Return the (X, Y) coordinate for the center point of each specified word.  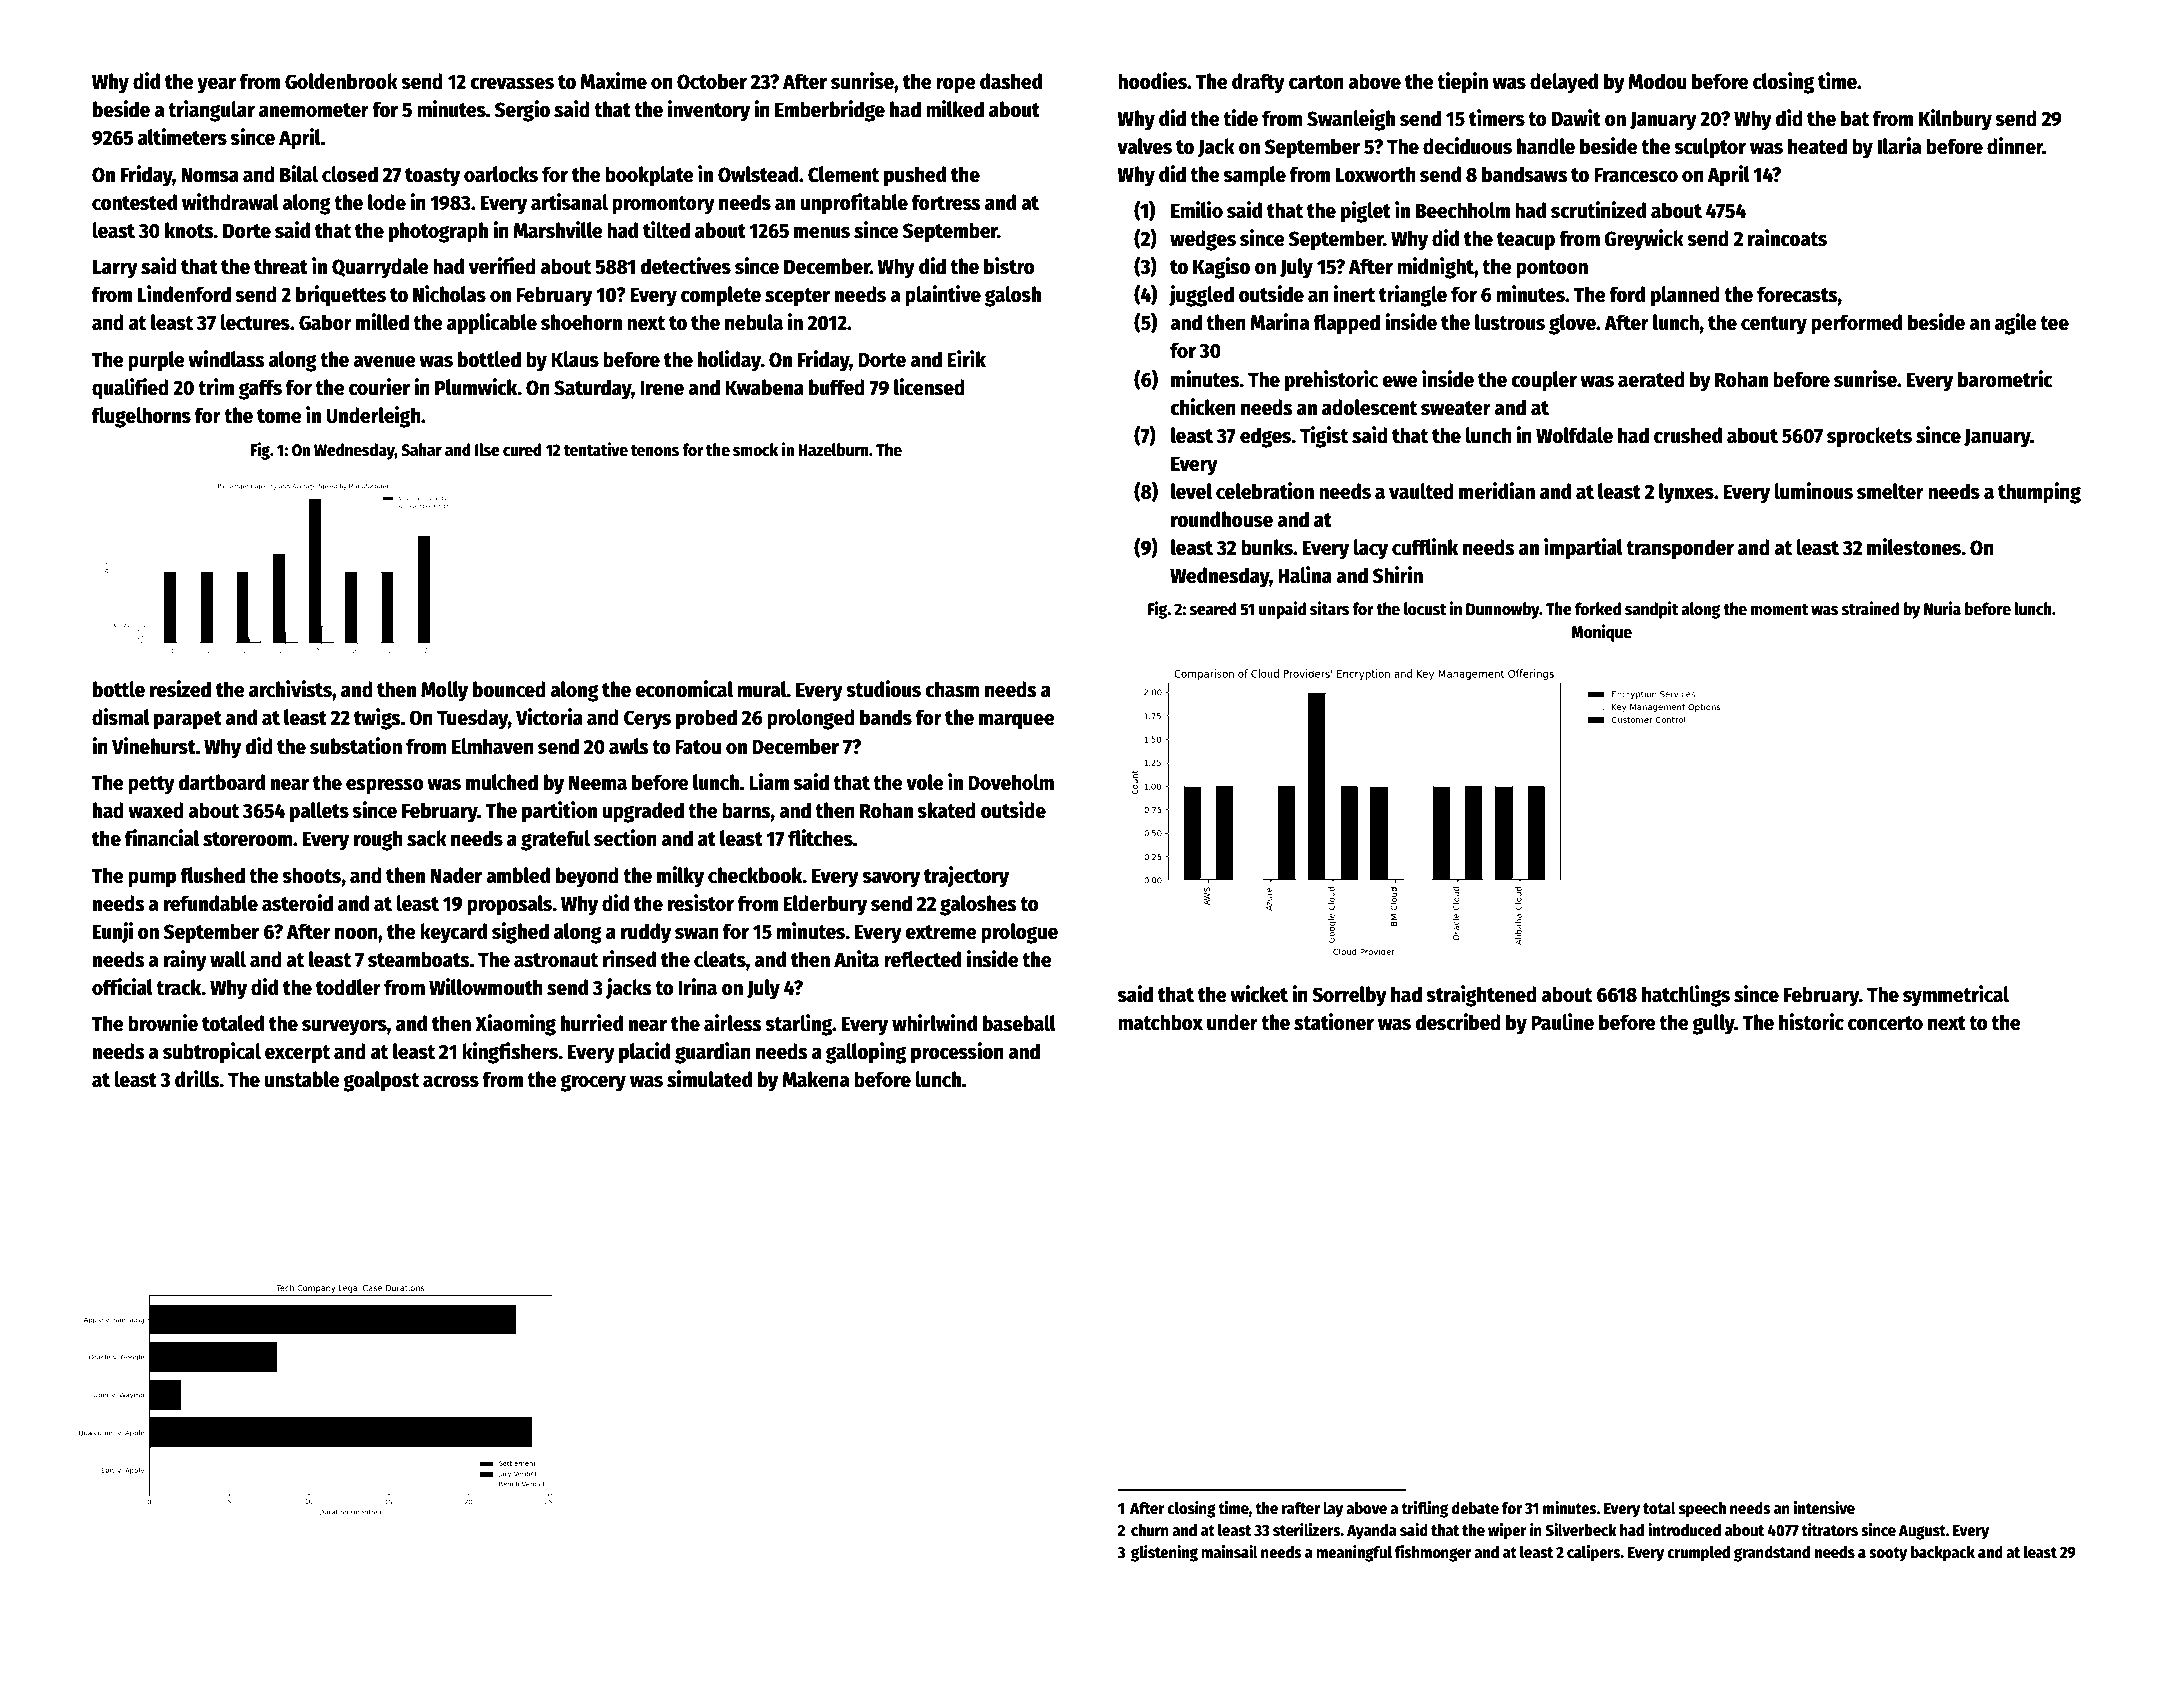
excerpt (297, 1054)
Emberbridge (830, 111)
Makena (816, 1079)
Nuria (1942, 608)
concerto (1885, 1023)
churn (1150, 1530)
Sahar (421, 450)
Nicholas (449, 294)
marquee (1017, 721)
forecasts (1797, 294)
